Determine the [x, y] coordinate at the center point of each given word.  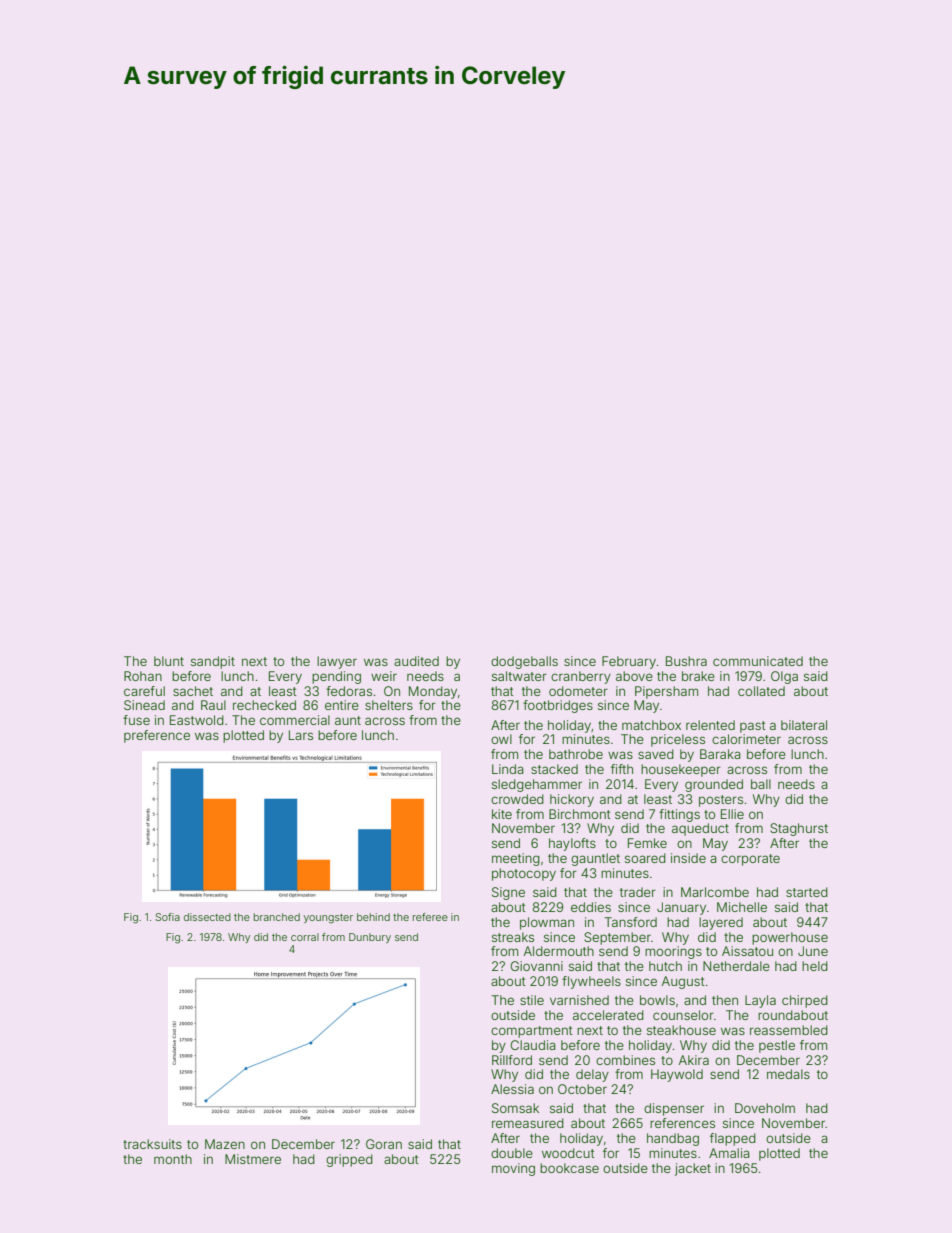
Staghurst [799, 829]
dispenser [674, 1109]
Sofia [167, 917]
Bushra [686, 661]
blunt [169, 661]
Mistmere [253, 1159]
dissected [207, 917]
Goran [384, 1144]
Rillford [512, 1060]
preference [157, 736]
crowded [517, 799]
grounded [714, 785]
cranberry [581, 677]
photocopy [524, 874]
